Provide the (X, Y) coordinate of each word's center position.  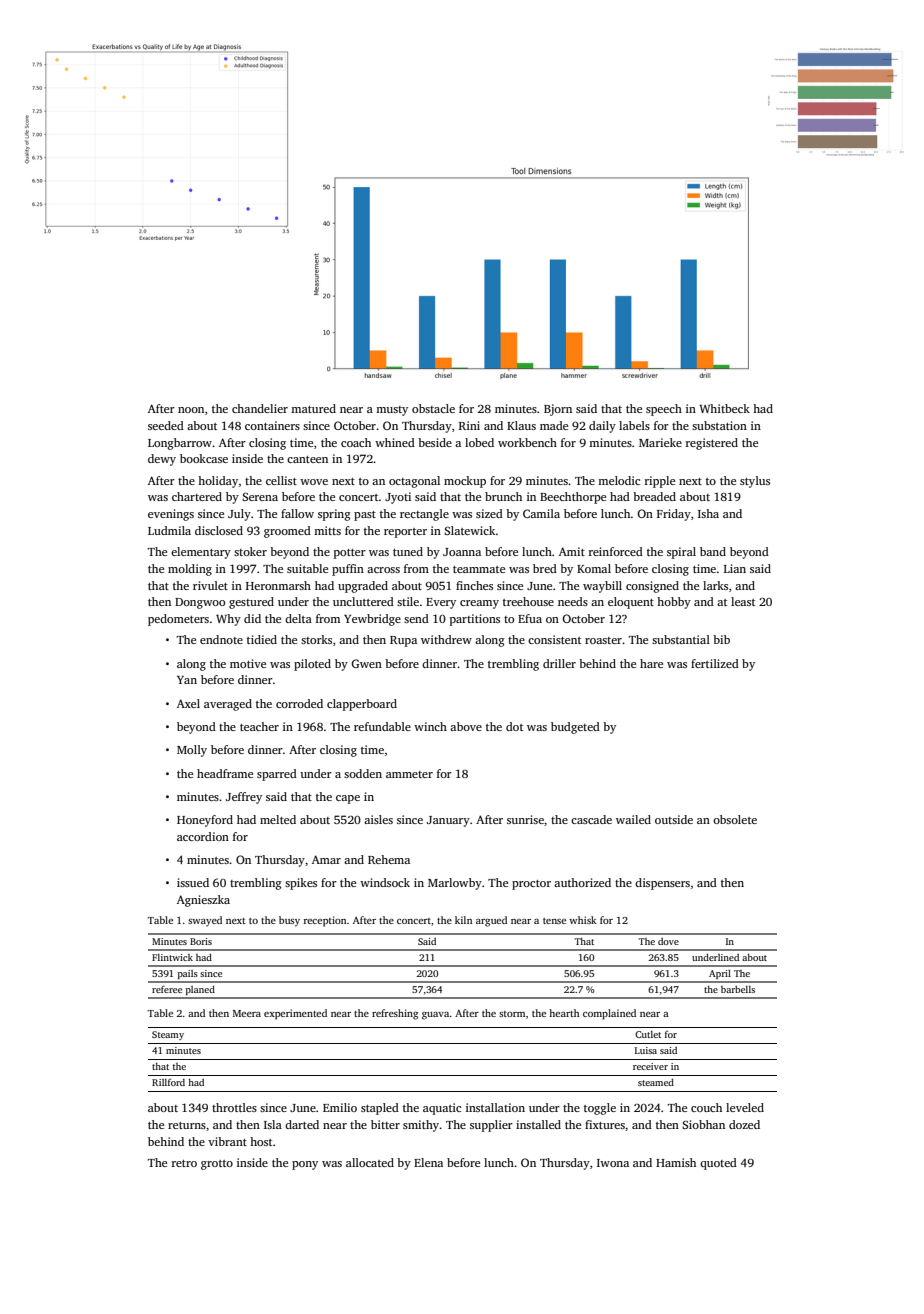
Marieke (660, 442)
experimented (295, 1014)
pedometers (178, 620)
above (466, 726)
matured (313, 408)
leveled (745, 1107)
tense (554, 921)
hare (651, 663)
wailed (633, 819)
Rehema (389, 859)
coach (356, 442)
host (261, 1141)
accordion (203, 836)
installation (495, 1107)
